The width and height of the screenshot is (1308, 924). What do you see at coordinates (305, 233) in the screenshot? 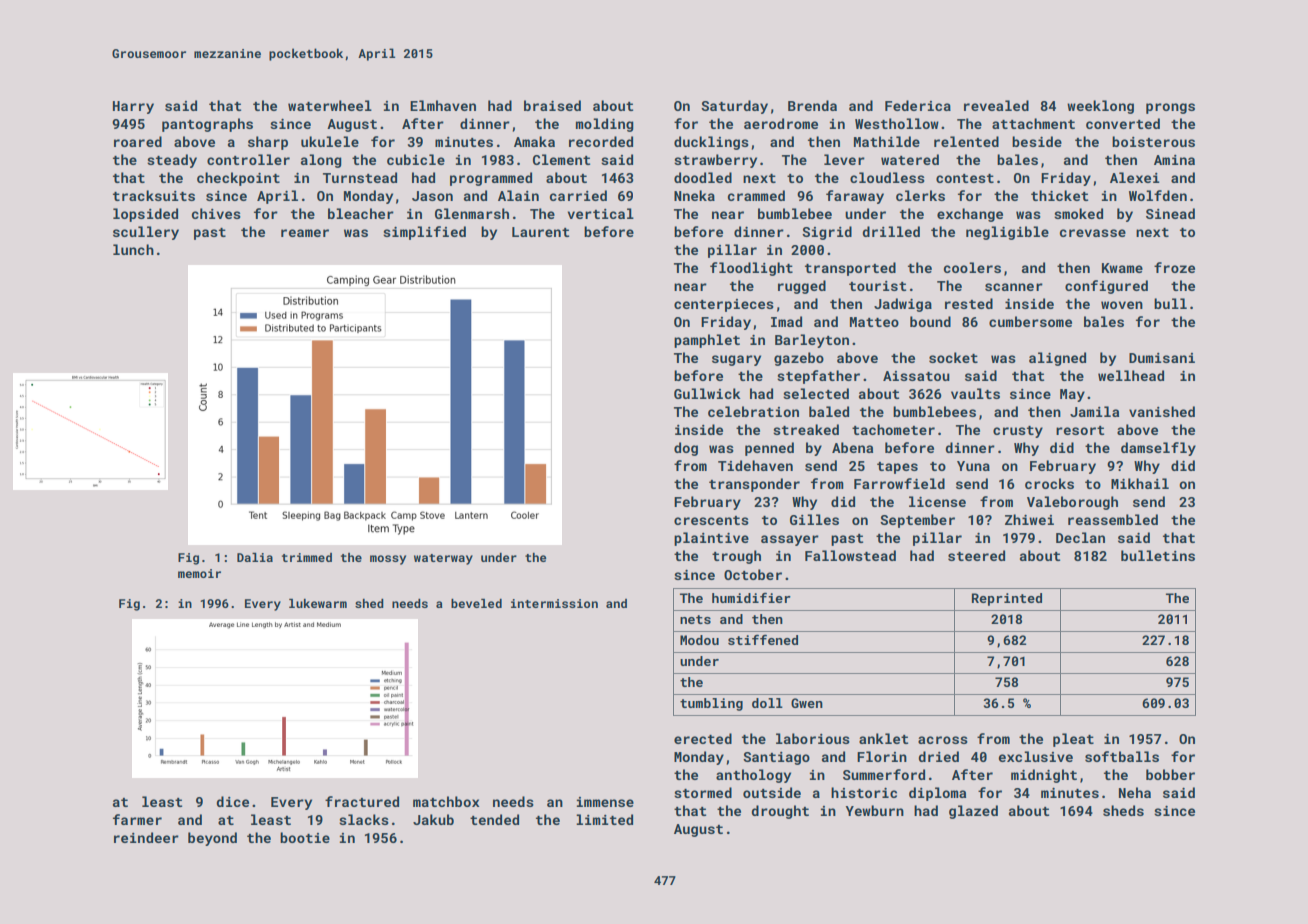
I see `reamer` at bounding box center [305, 233].
